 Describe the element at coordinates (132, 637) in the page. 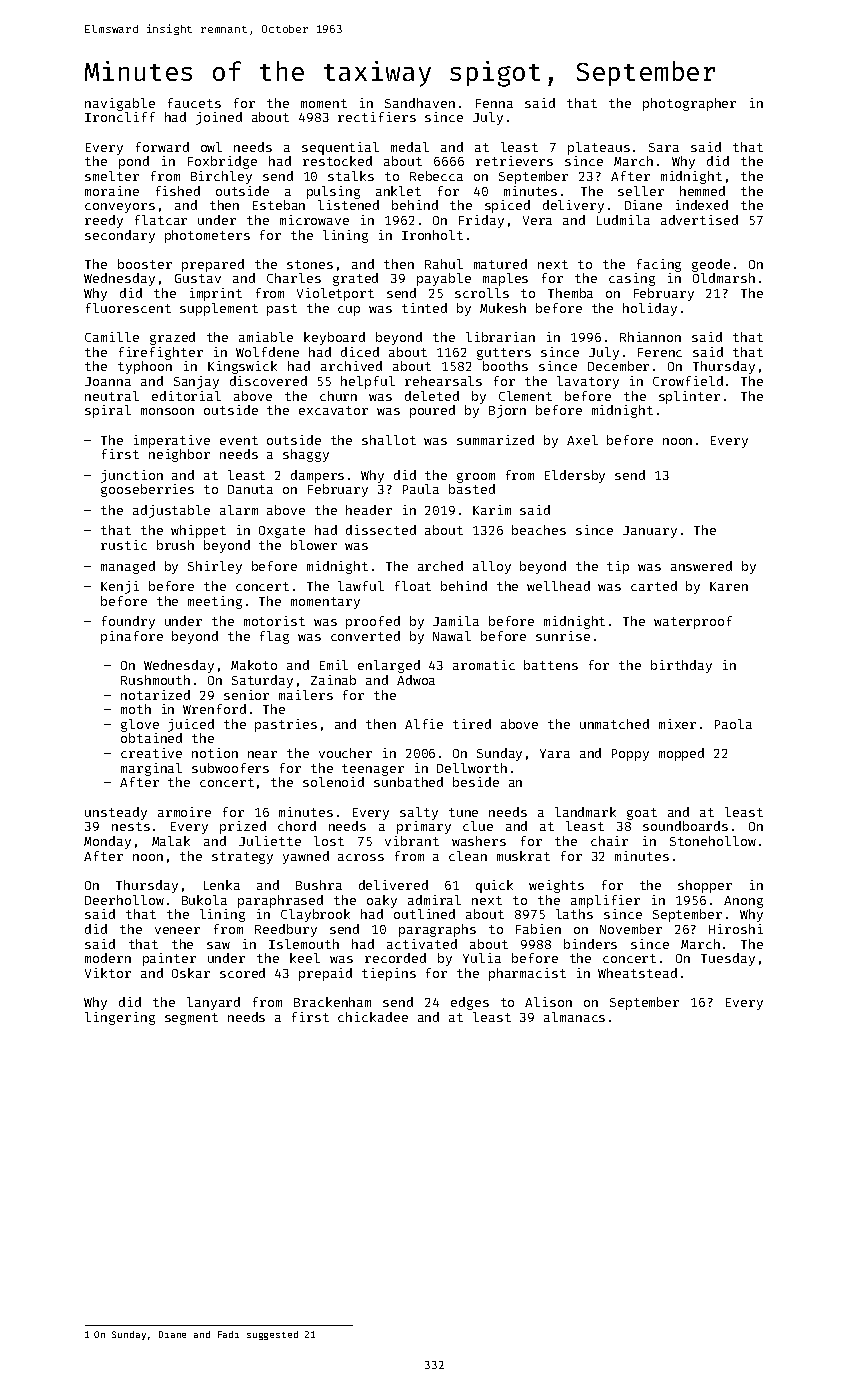

I see `pinafore` at that location.
